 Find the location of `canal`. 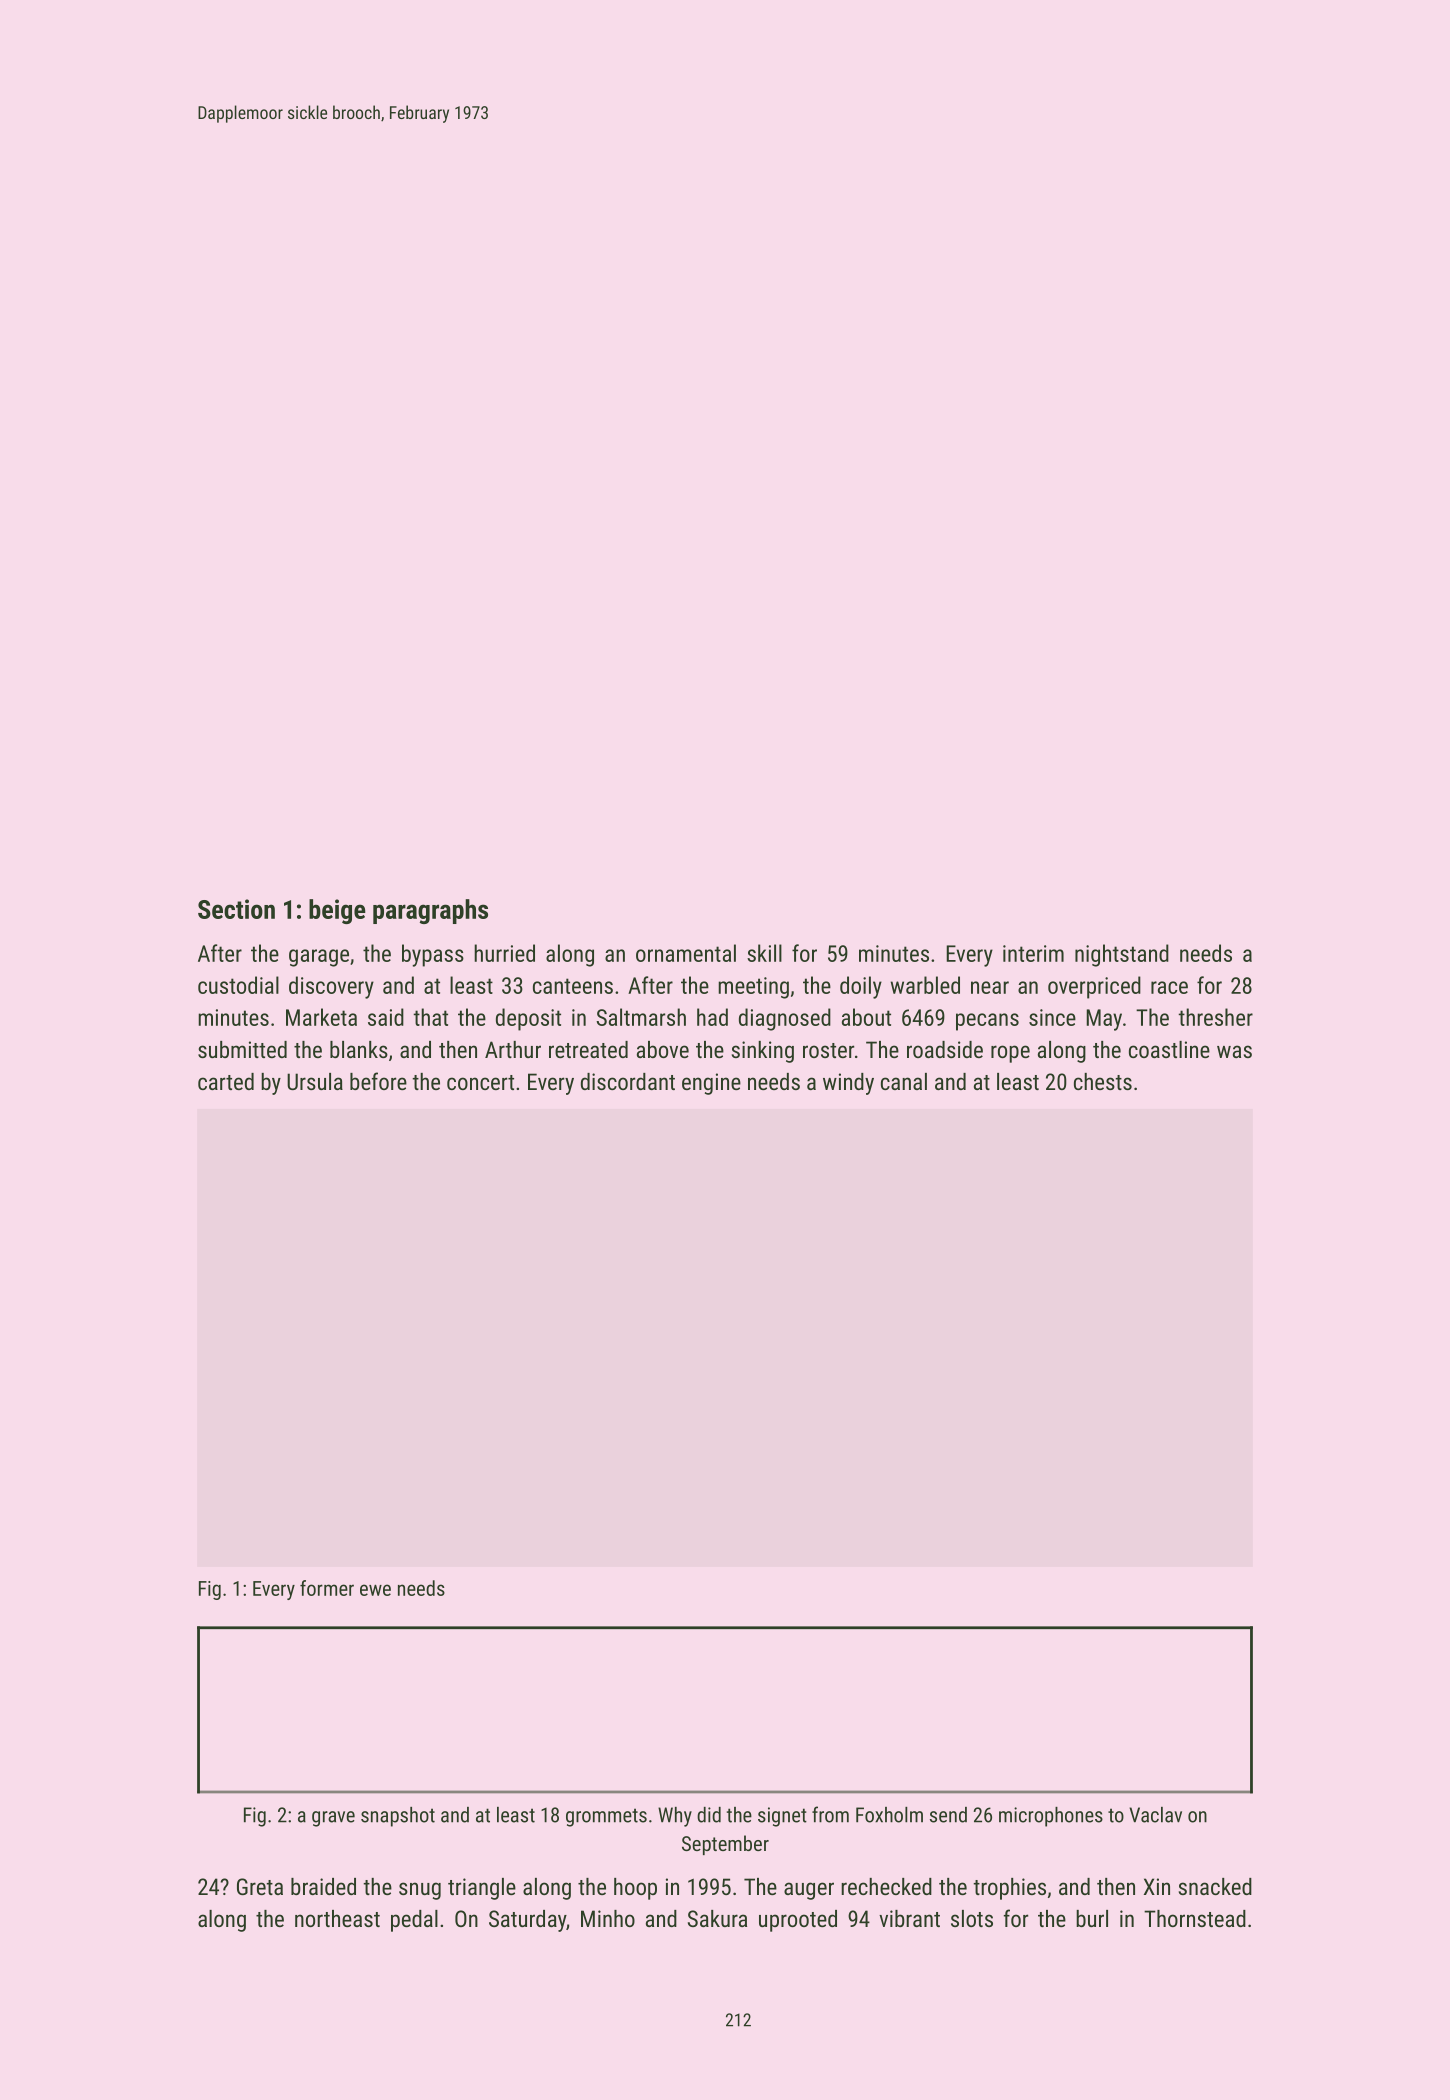

canal is located at coordinates (904, 1081).
